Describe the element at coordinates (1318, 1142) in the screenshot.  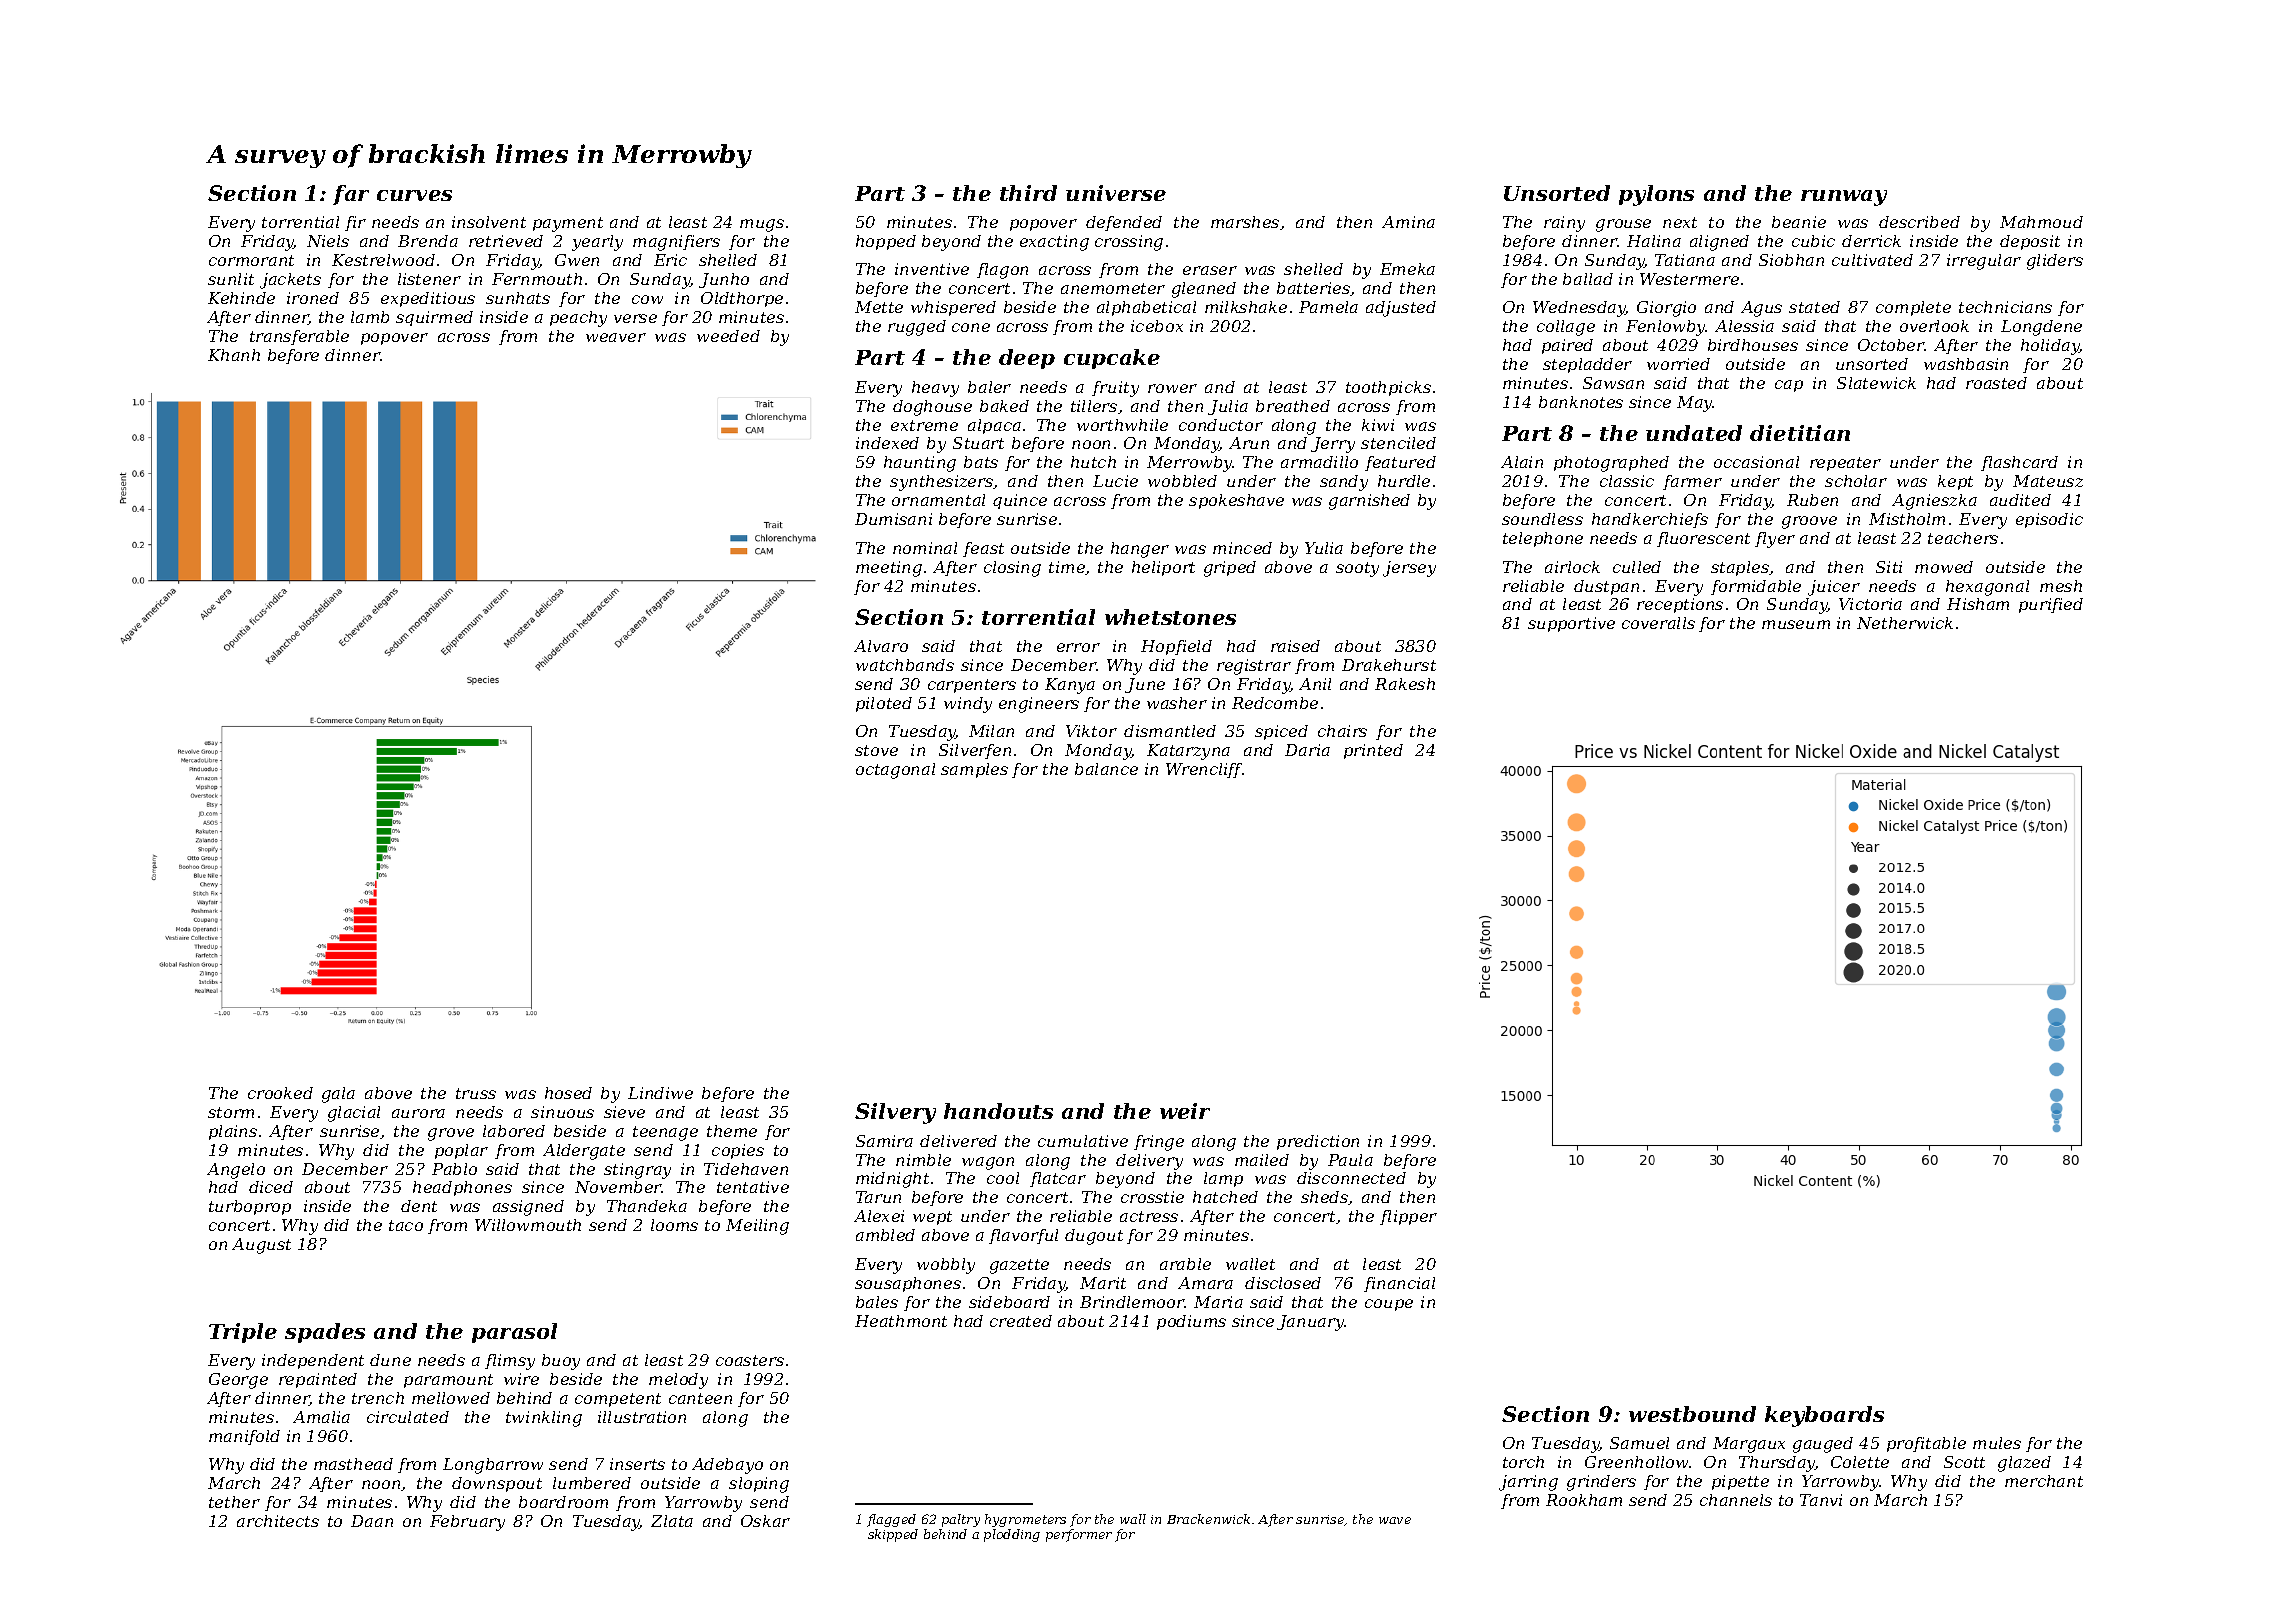
I see `prediction` at that location.
